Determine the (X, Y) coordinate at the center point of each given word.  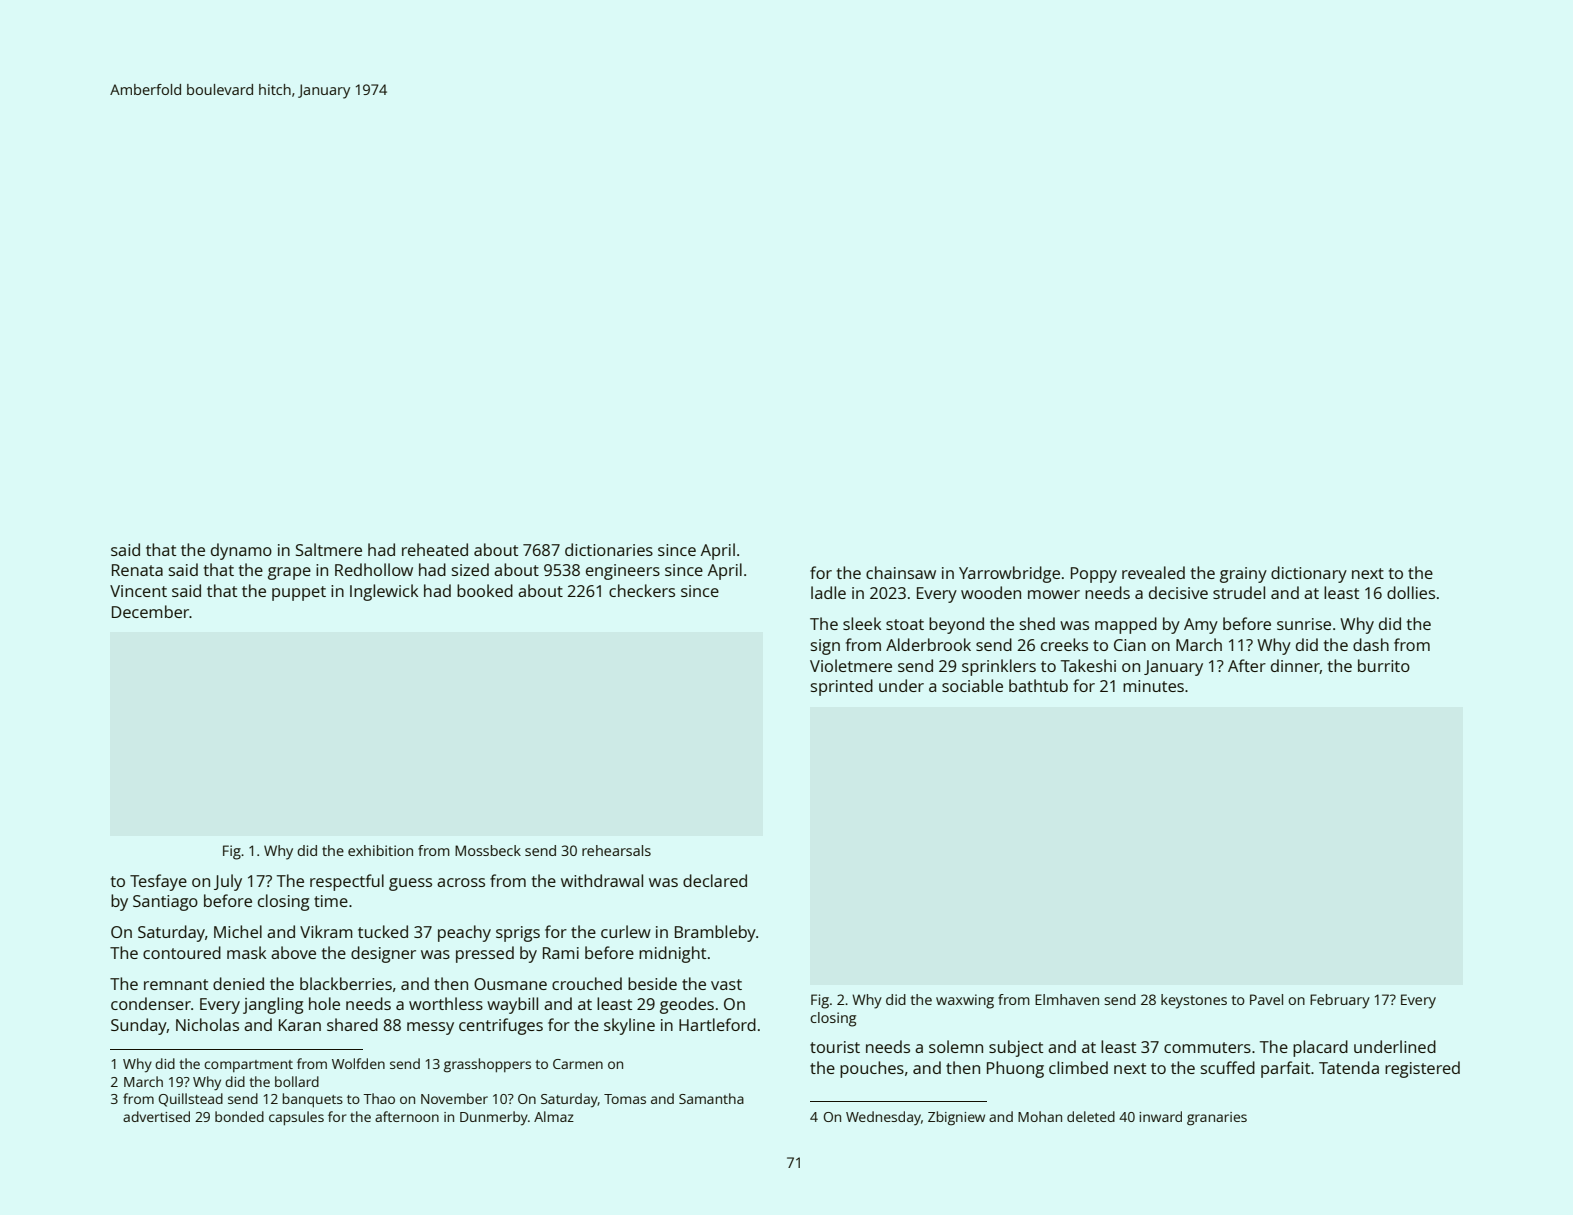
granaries (1217, 1119)
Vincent (138, 591)
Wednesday (883, 1118)
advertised (156, 1116)
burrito (1384, 665)
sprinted (842, 687)
